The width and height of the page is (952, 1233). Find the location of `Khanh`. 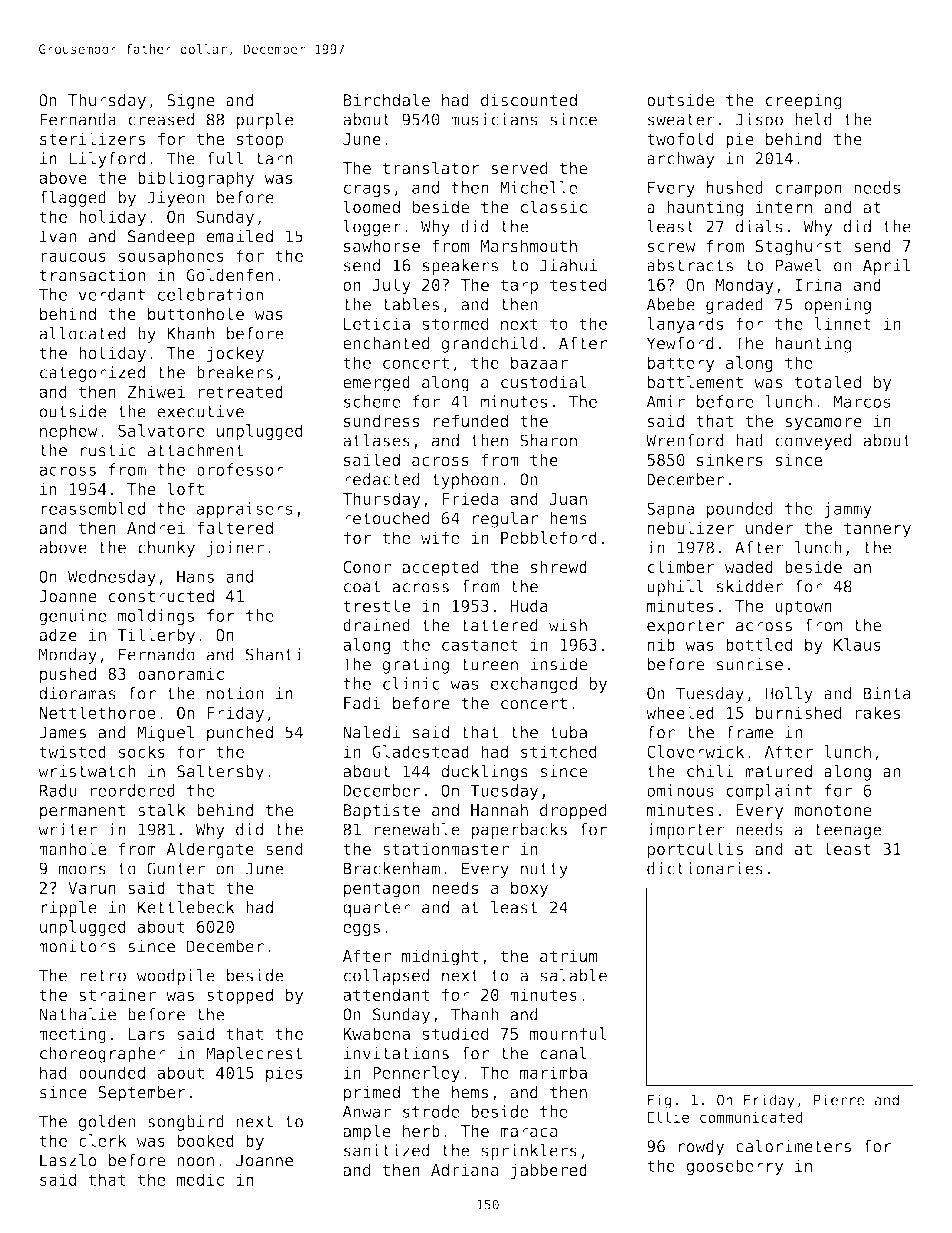

Khanh is located at coordinates (190, 333).
